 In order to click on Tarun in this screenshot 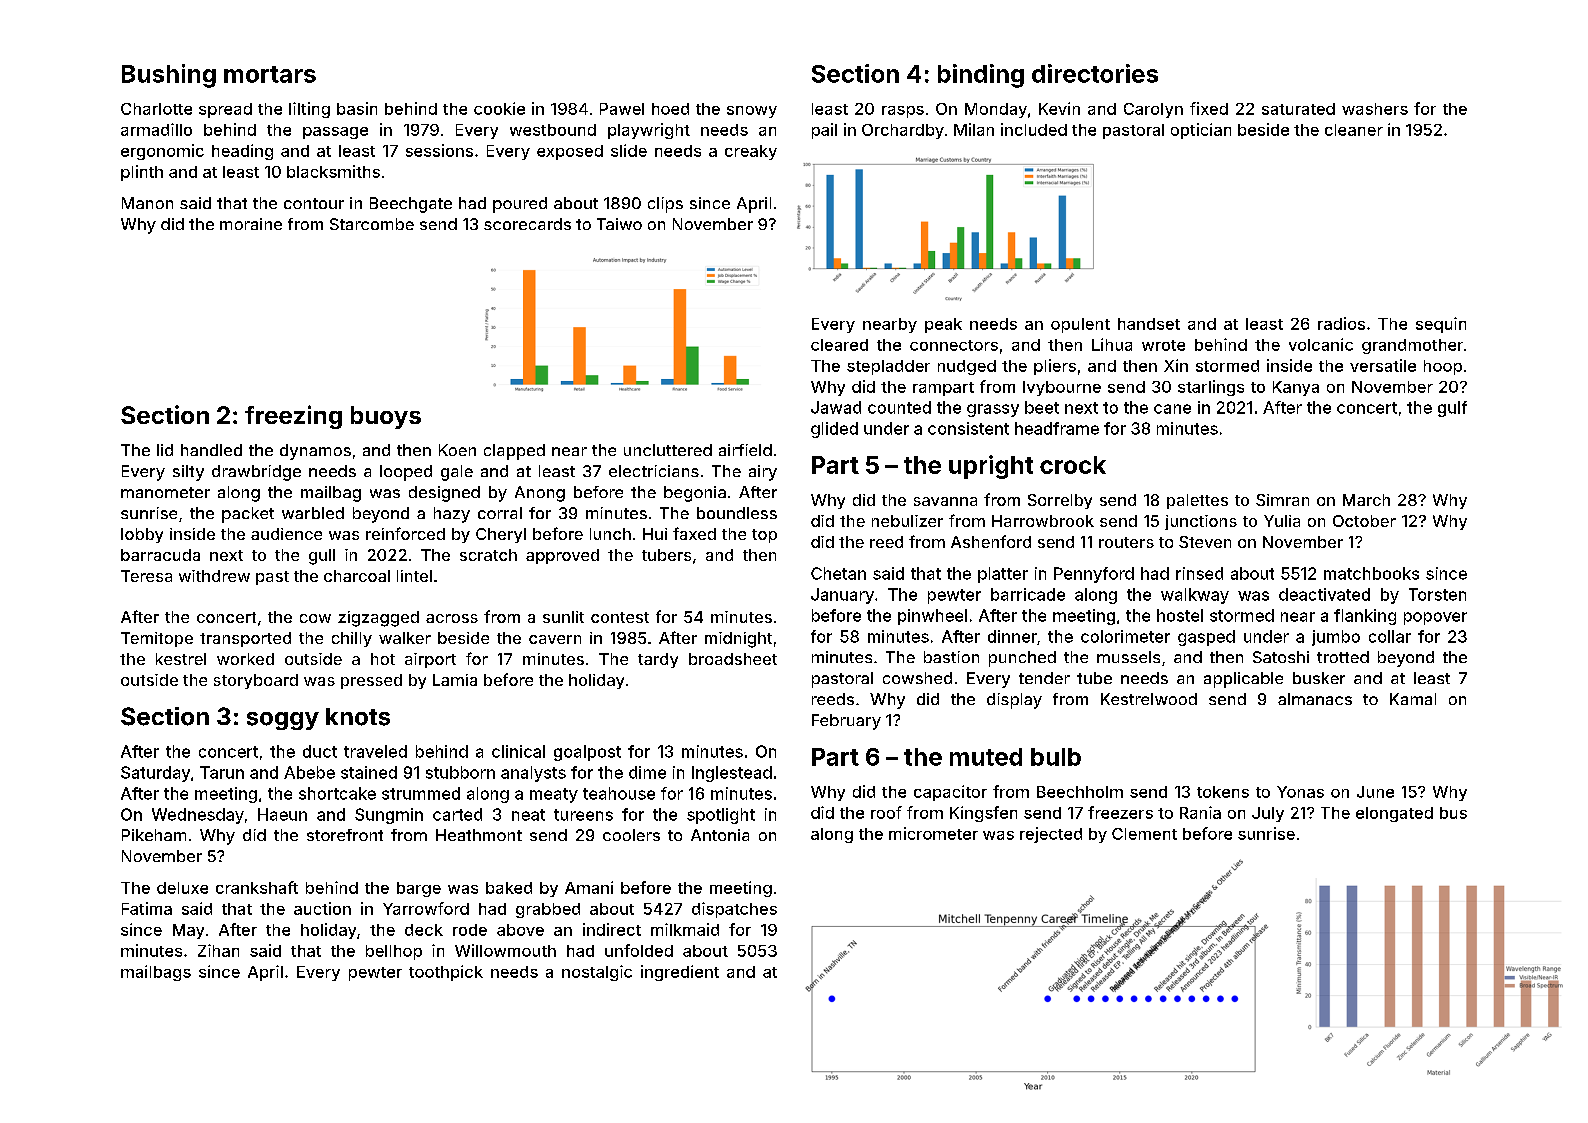, I will do `click(222, 772)`.
